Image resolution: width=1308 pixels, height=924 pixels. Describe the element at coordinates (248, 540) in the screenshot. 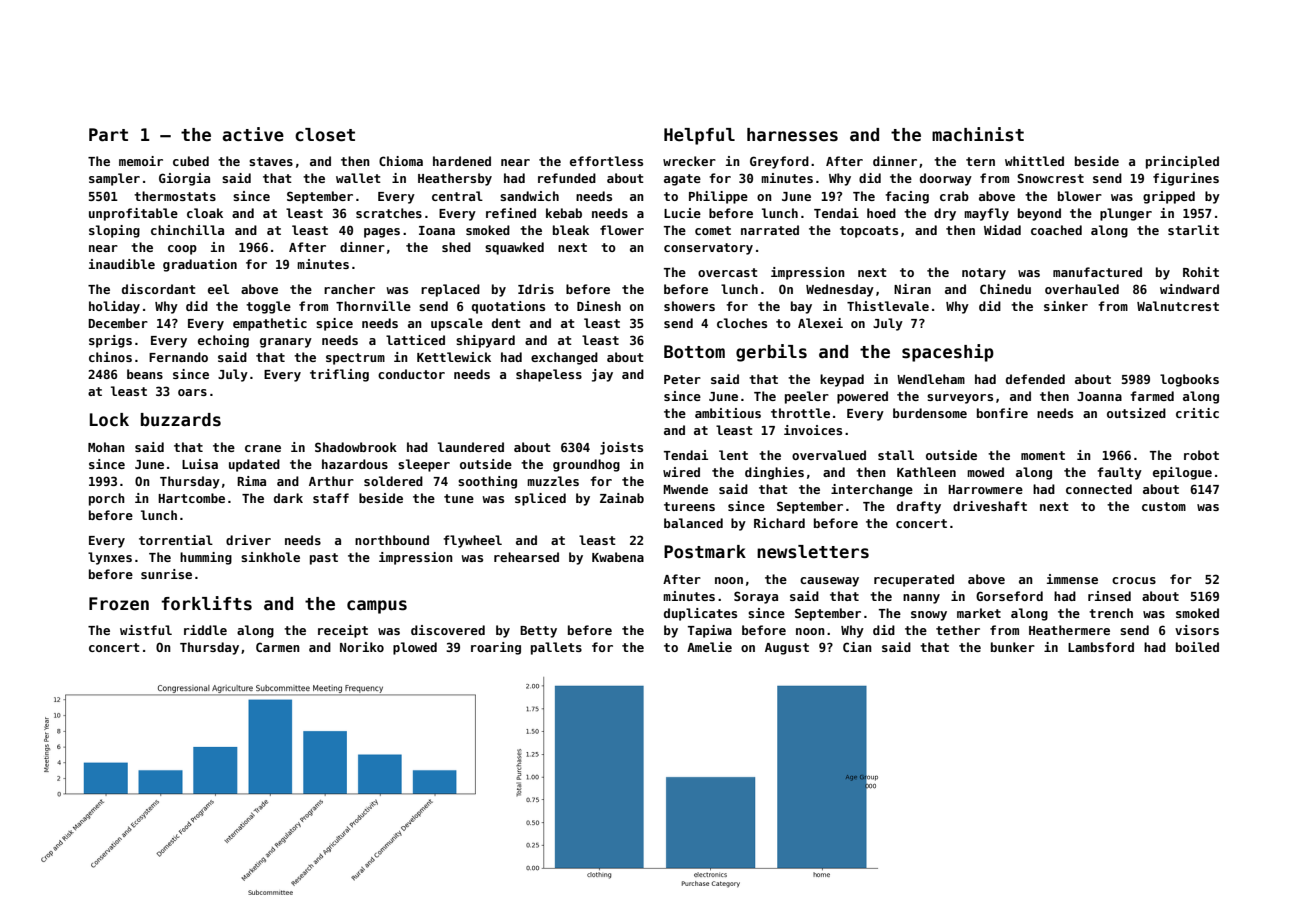

I see `driver` at that location.
